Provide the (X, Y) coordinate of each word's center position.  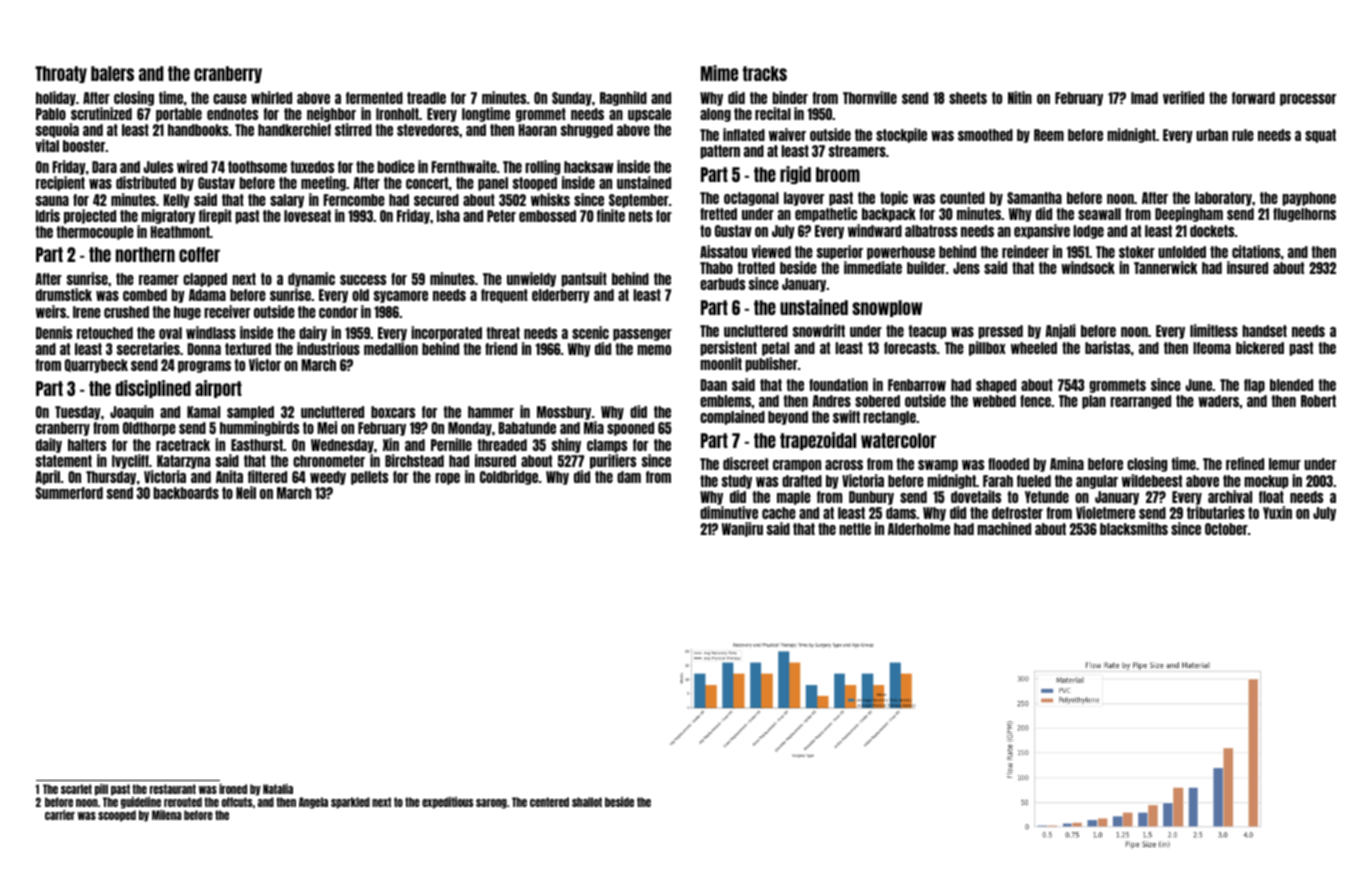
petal (775, 349)
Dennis (54, 332)
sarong (491, 804)
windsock (1088, 267)
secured (436, 200)
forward (1253, 98)
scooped (117, 816)
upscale (649, 115)
